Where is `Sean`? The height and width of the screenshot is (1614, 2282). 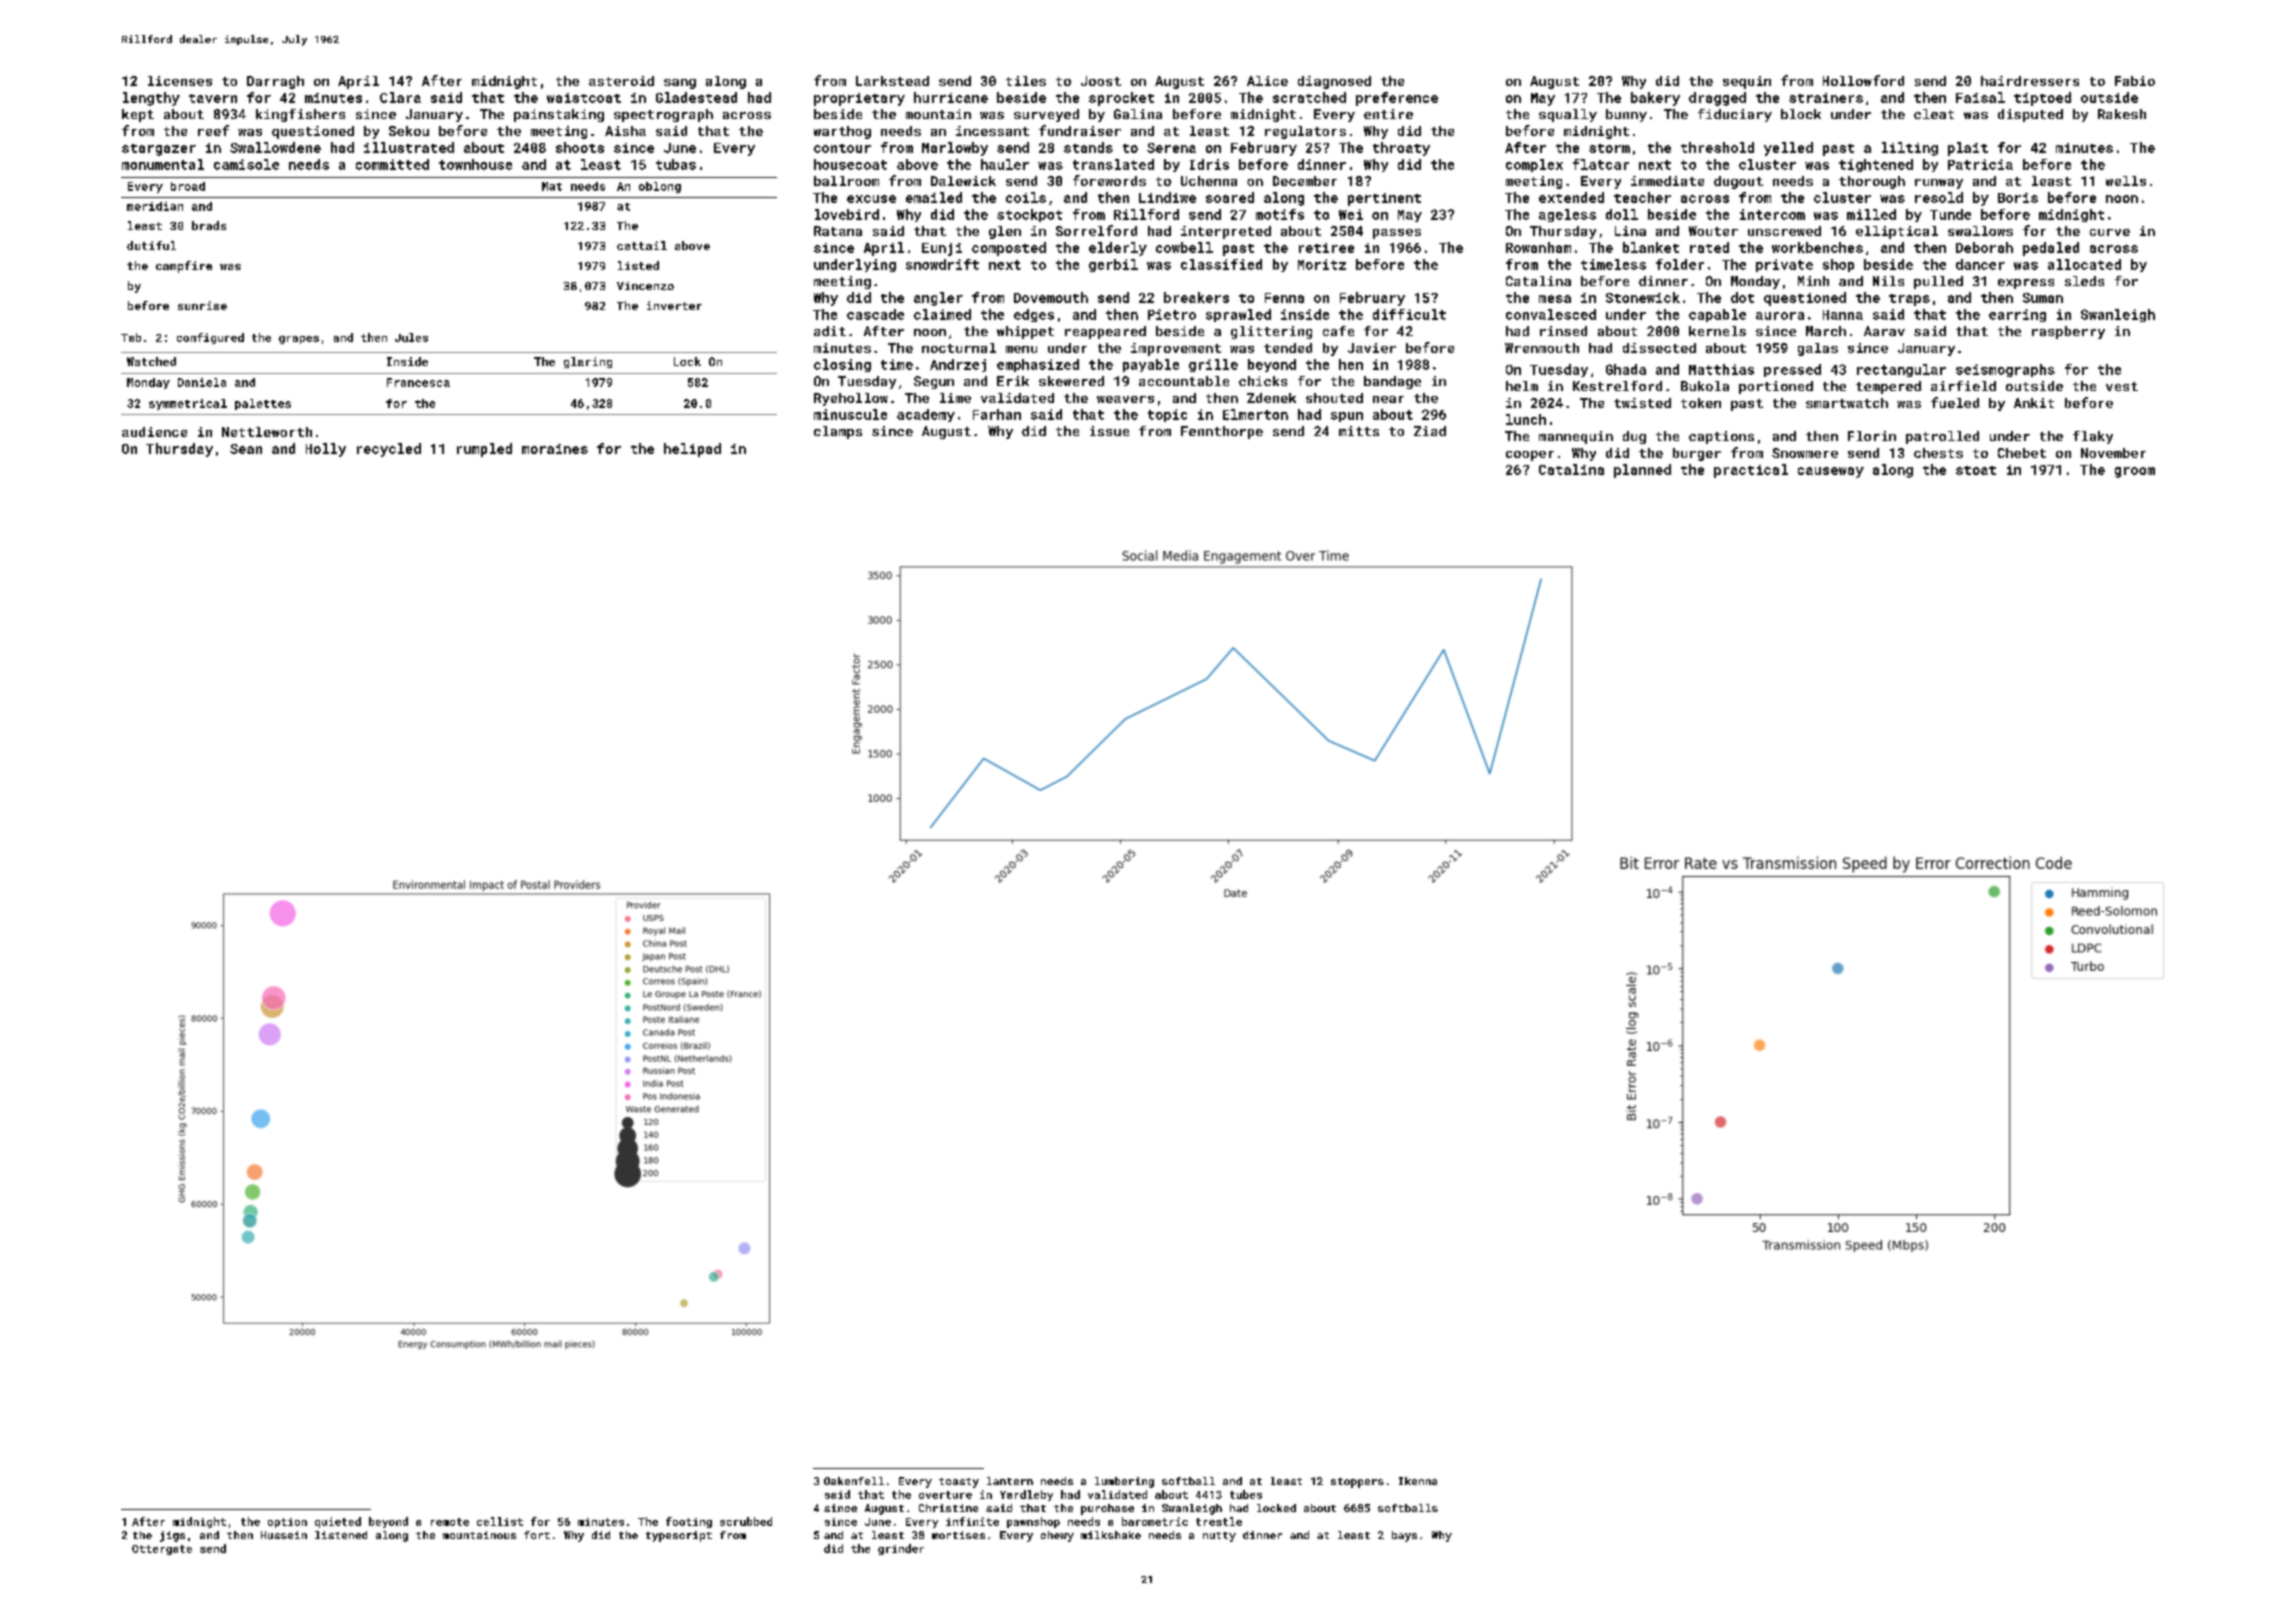 Sean is located at coordinates (246, 449).
